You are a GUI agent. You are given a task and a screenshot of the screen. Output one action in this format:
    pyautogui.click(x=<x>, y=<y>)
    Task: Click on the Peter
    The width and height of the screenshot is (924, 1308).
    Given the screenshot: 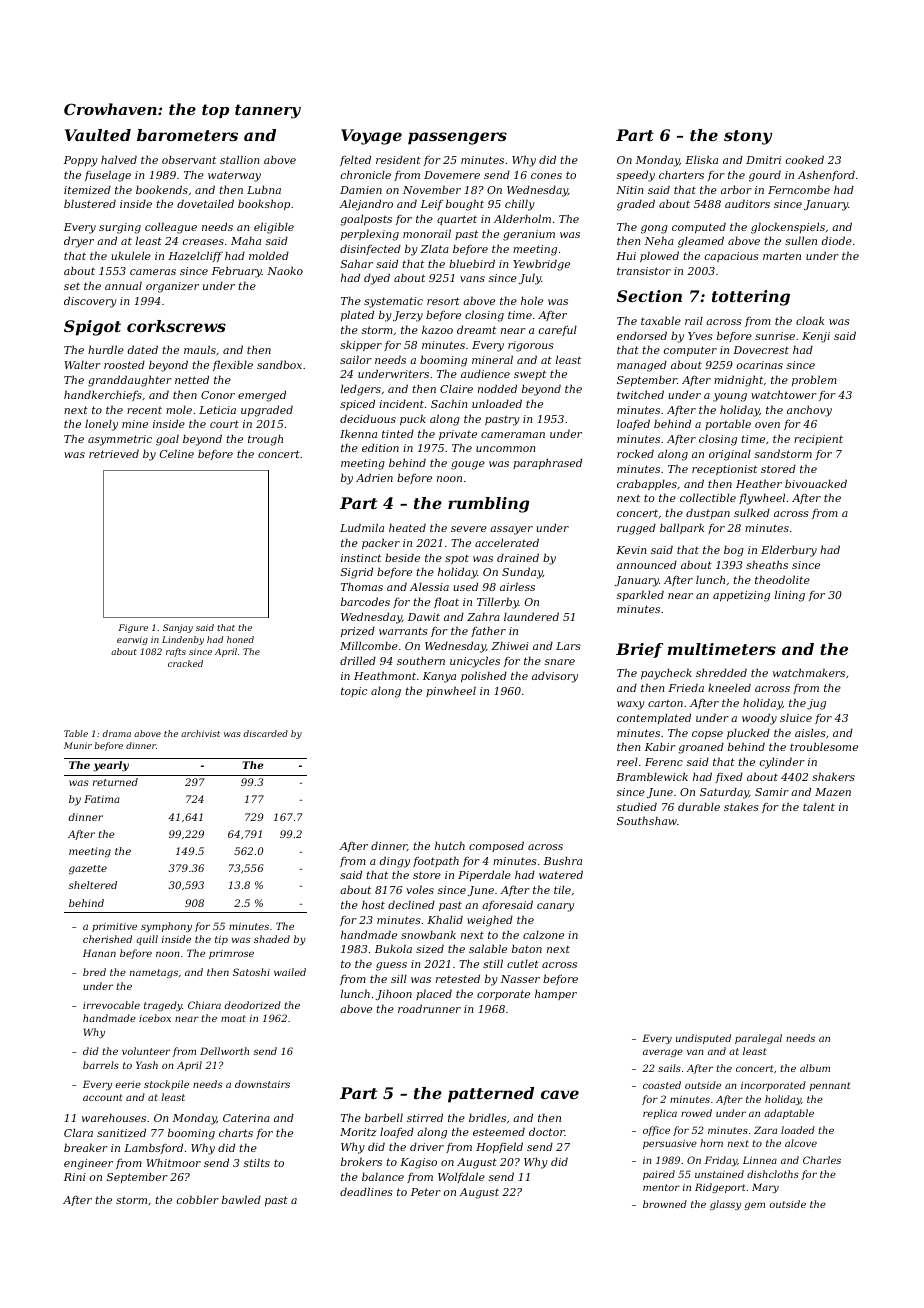 What is the action you would take?
    pyautogui.click(x=426, y=1192)
